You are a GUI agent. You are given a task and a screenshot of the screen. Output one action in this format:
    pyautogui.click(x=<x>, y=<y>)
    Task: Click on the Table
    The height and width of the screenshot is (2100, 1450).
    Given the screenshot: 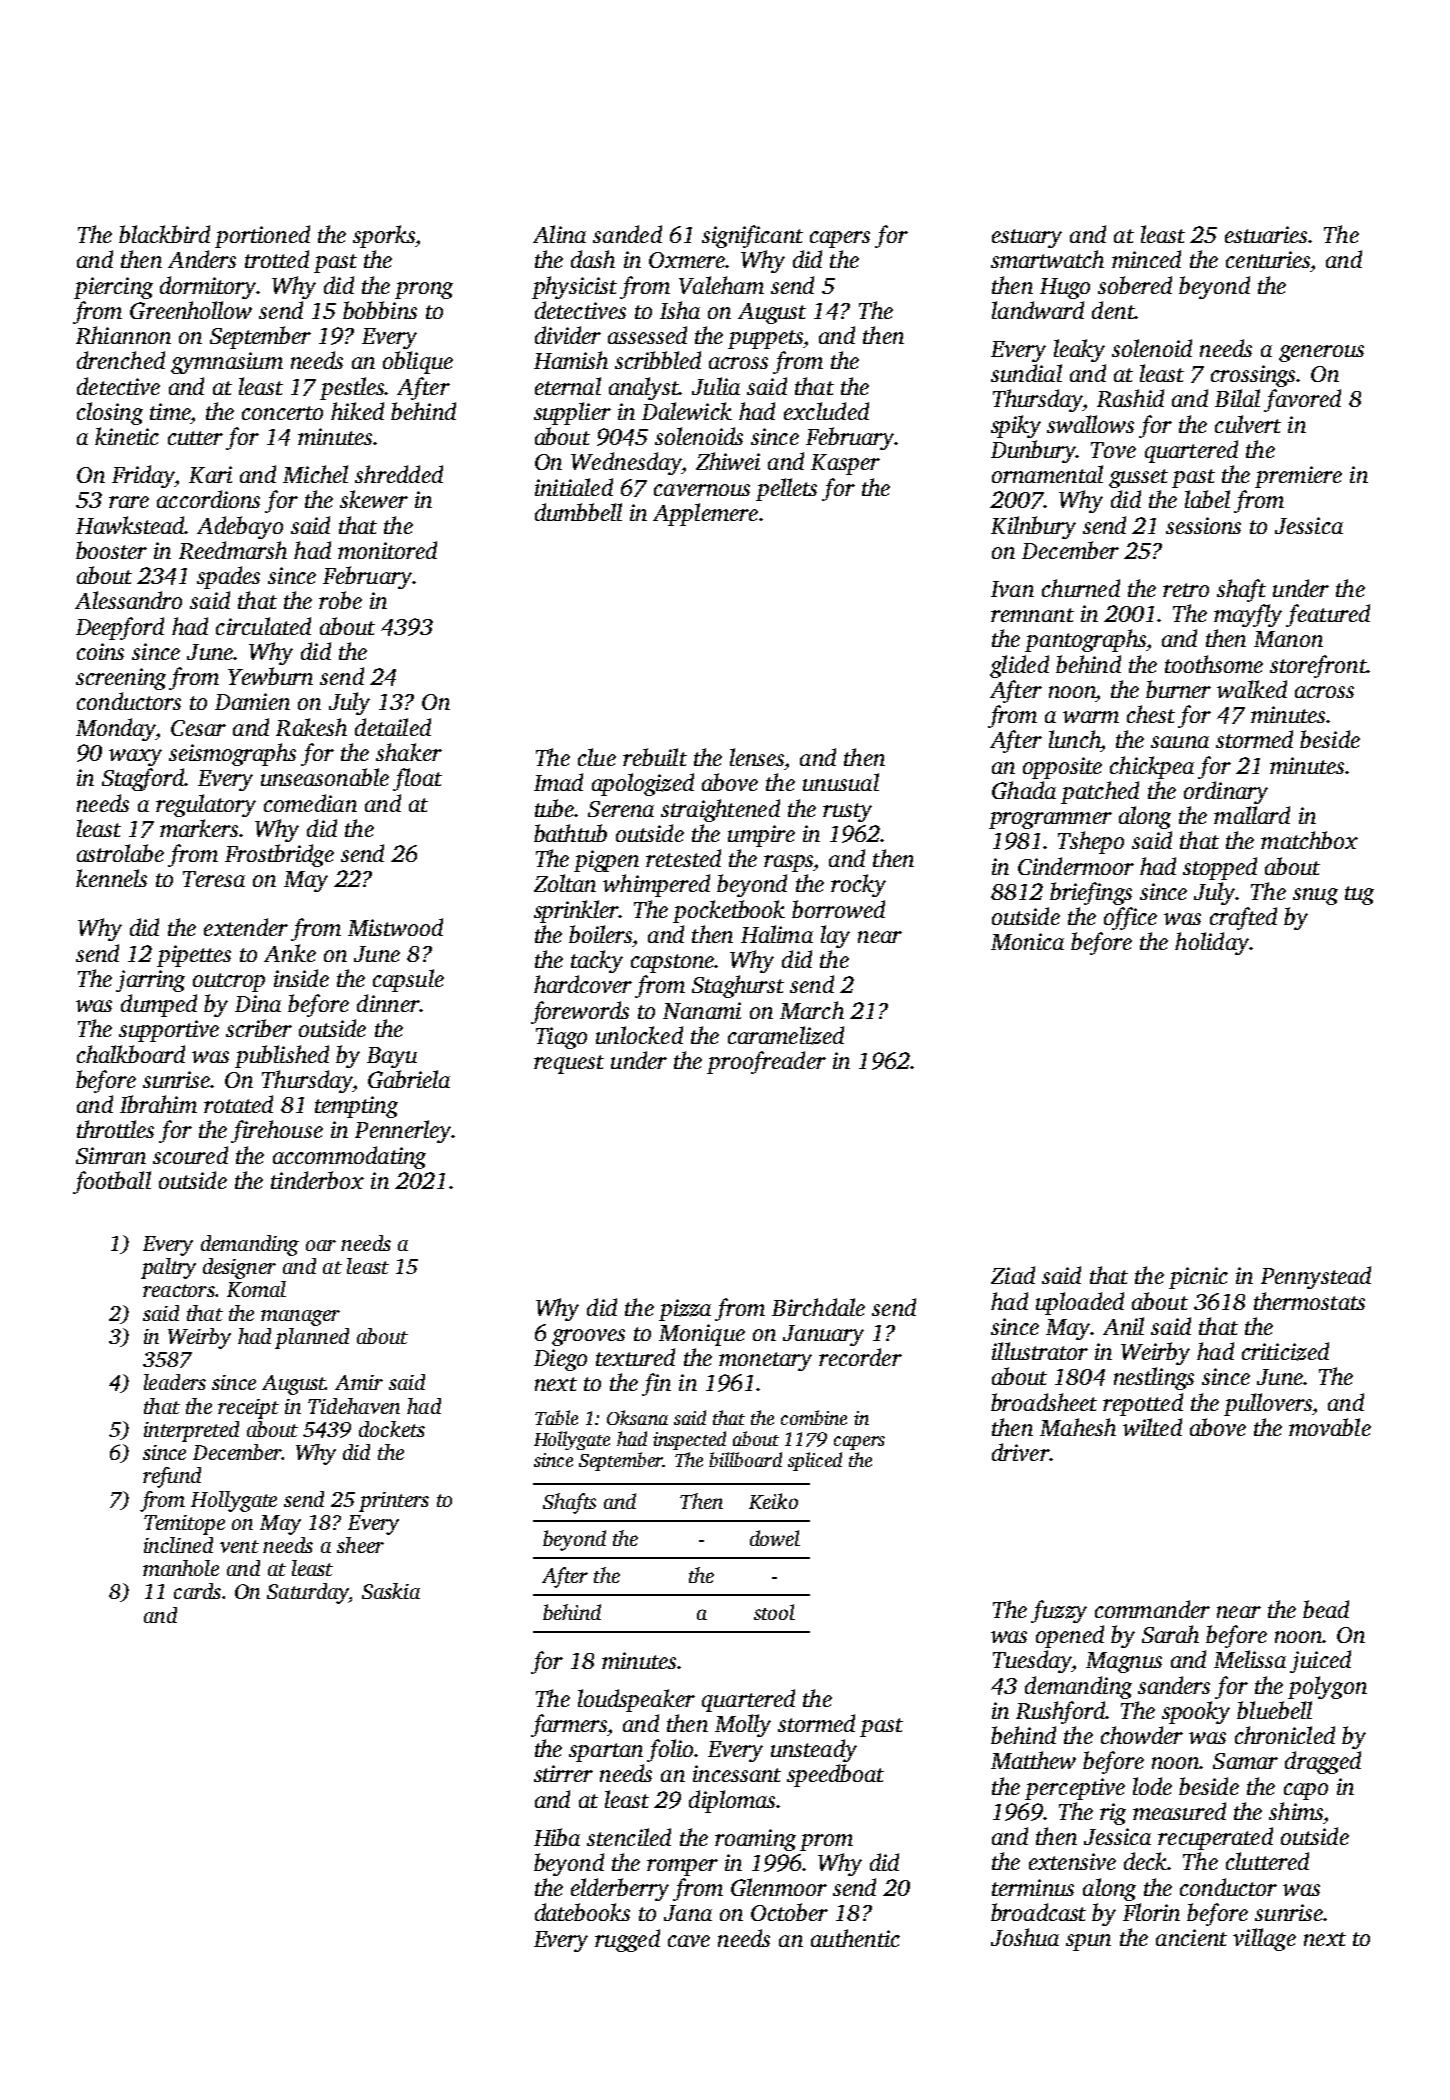 What is the action you would take?
    pyautogui.click(x=556, y=1417)
